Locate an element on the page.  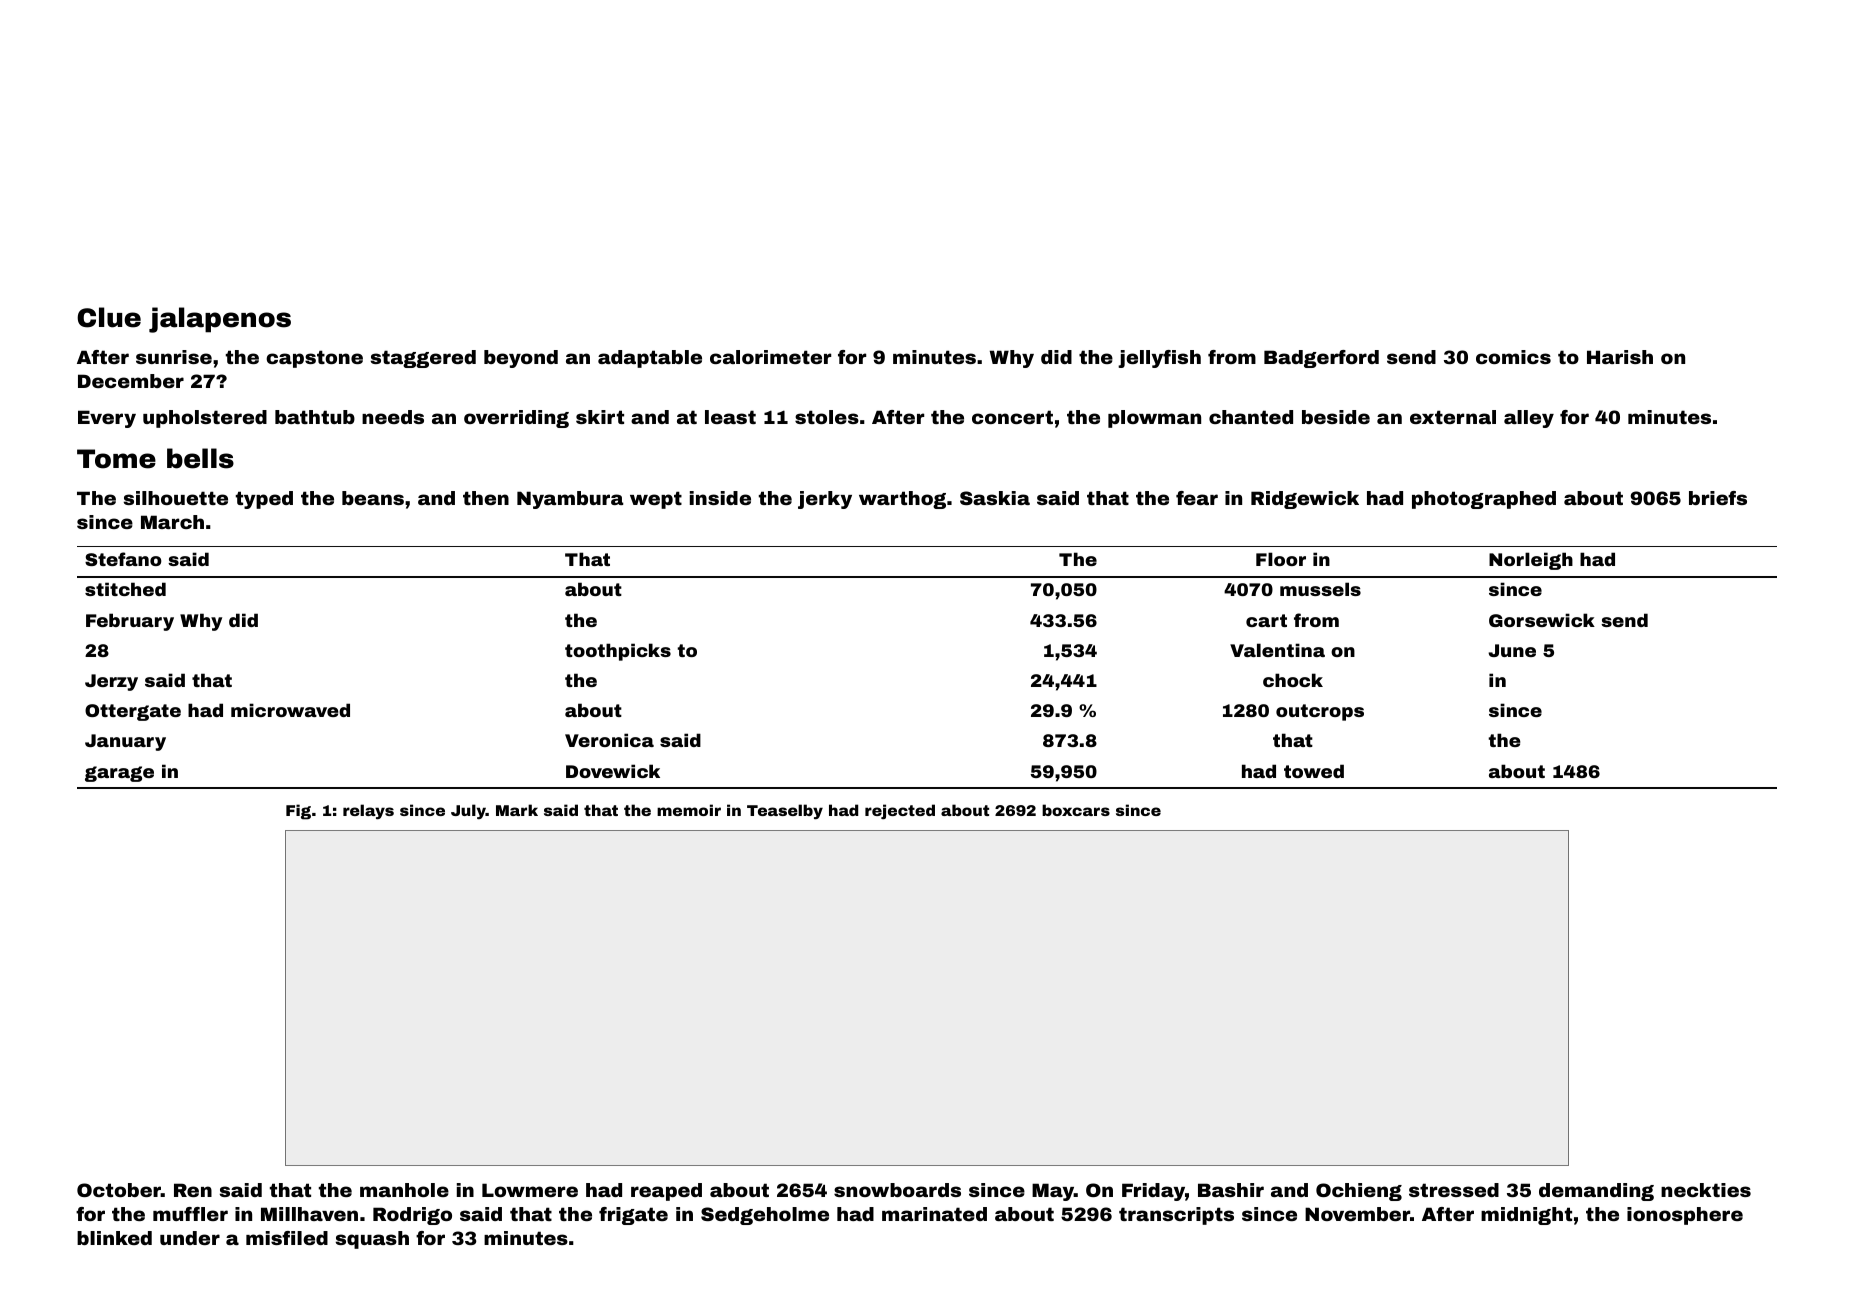
neckties is located at coordinates (1706, 1190).
